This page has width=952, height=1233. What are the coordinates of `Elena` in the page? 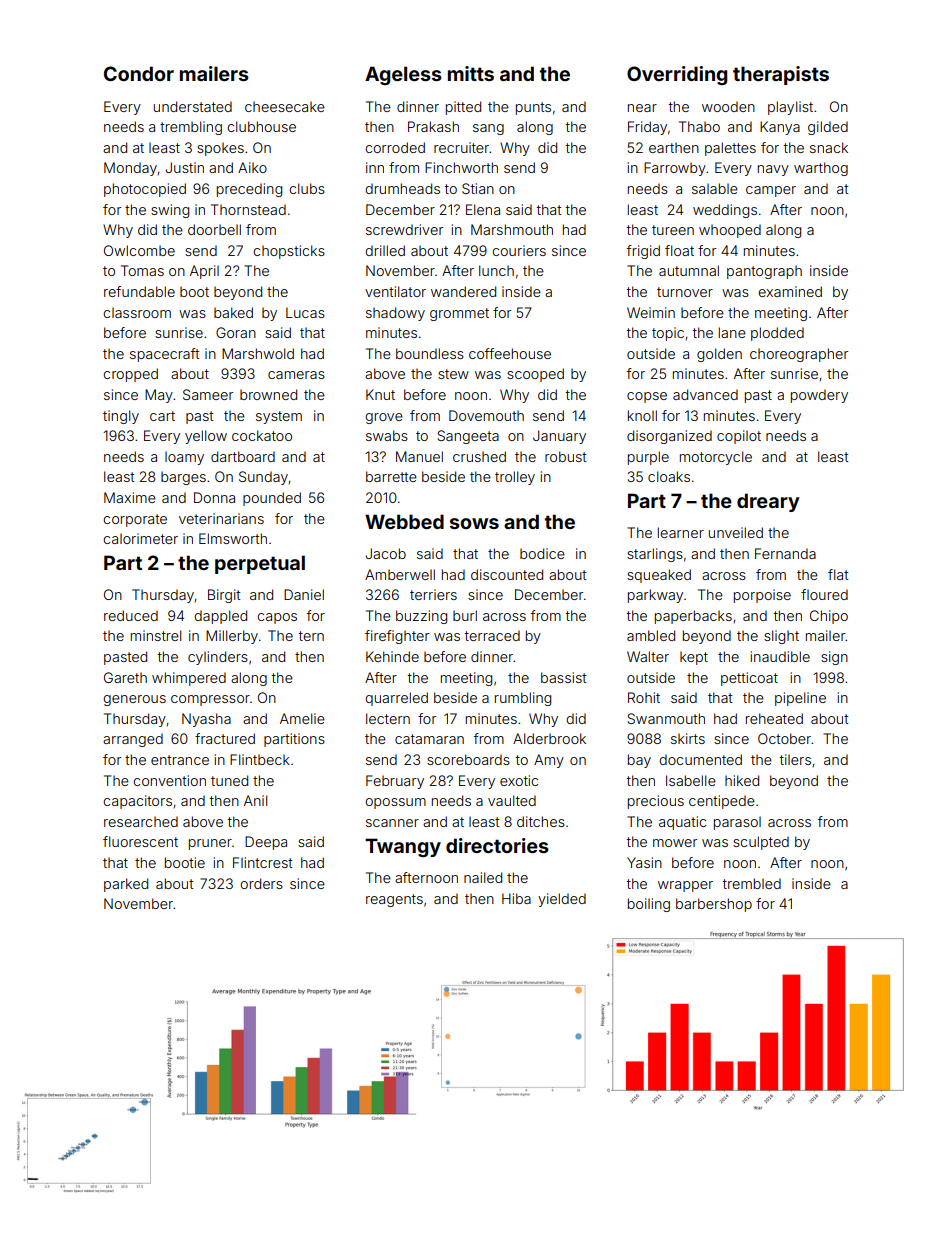 It's located at (483, 209).
